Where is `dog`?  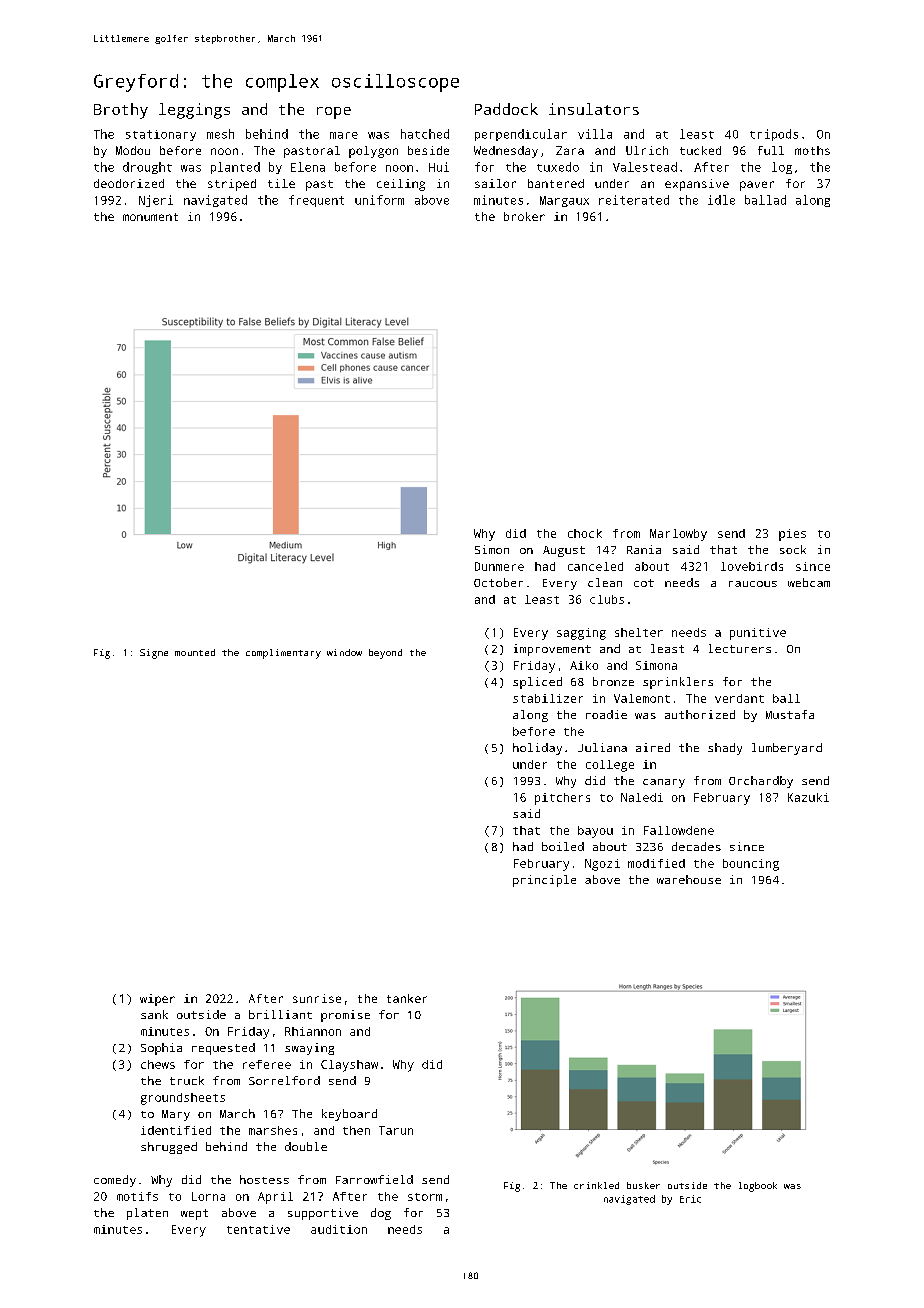
dog is located at coordinates (381, 1214).
